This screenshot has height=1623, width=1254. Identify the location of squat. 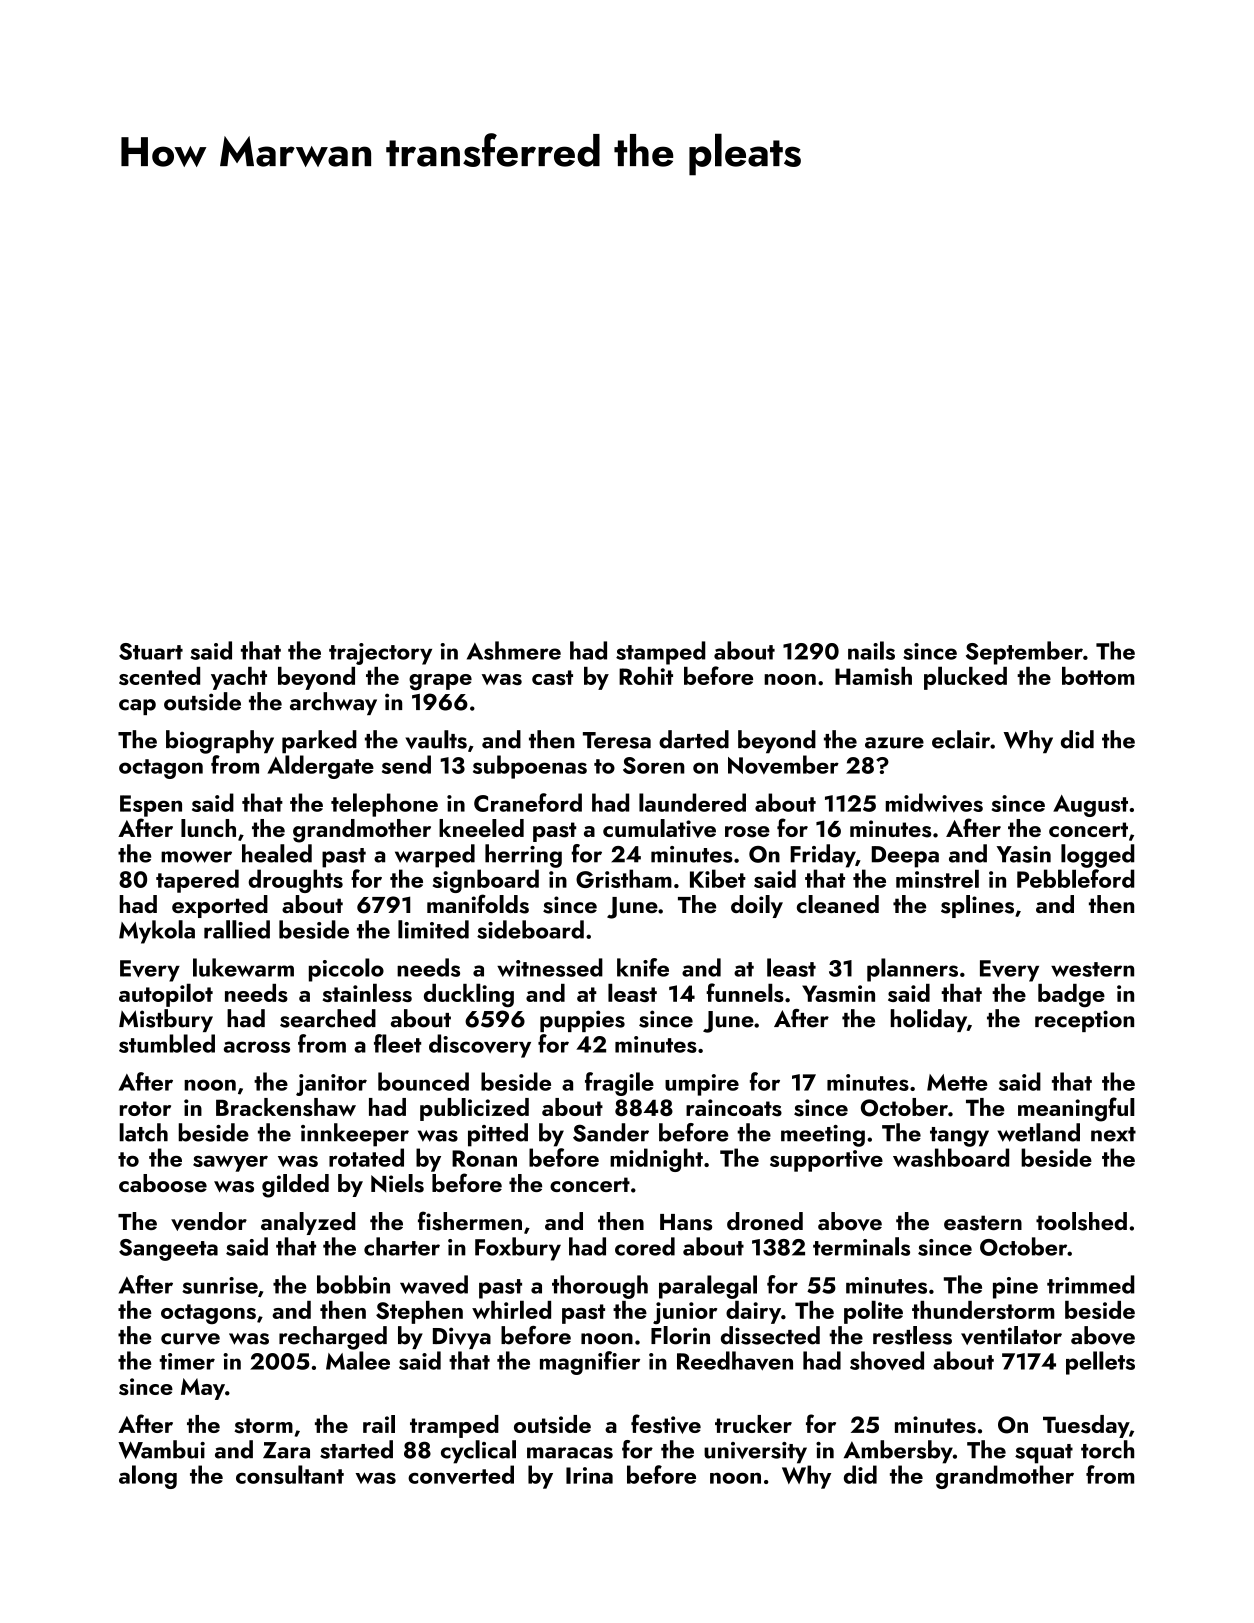
(1044, 1454).
